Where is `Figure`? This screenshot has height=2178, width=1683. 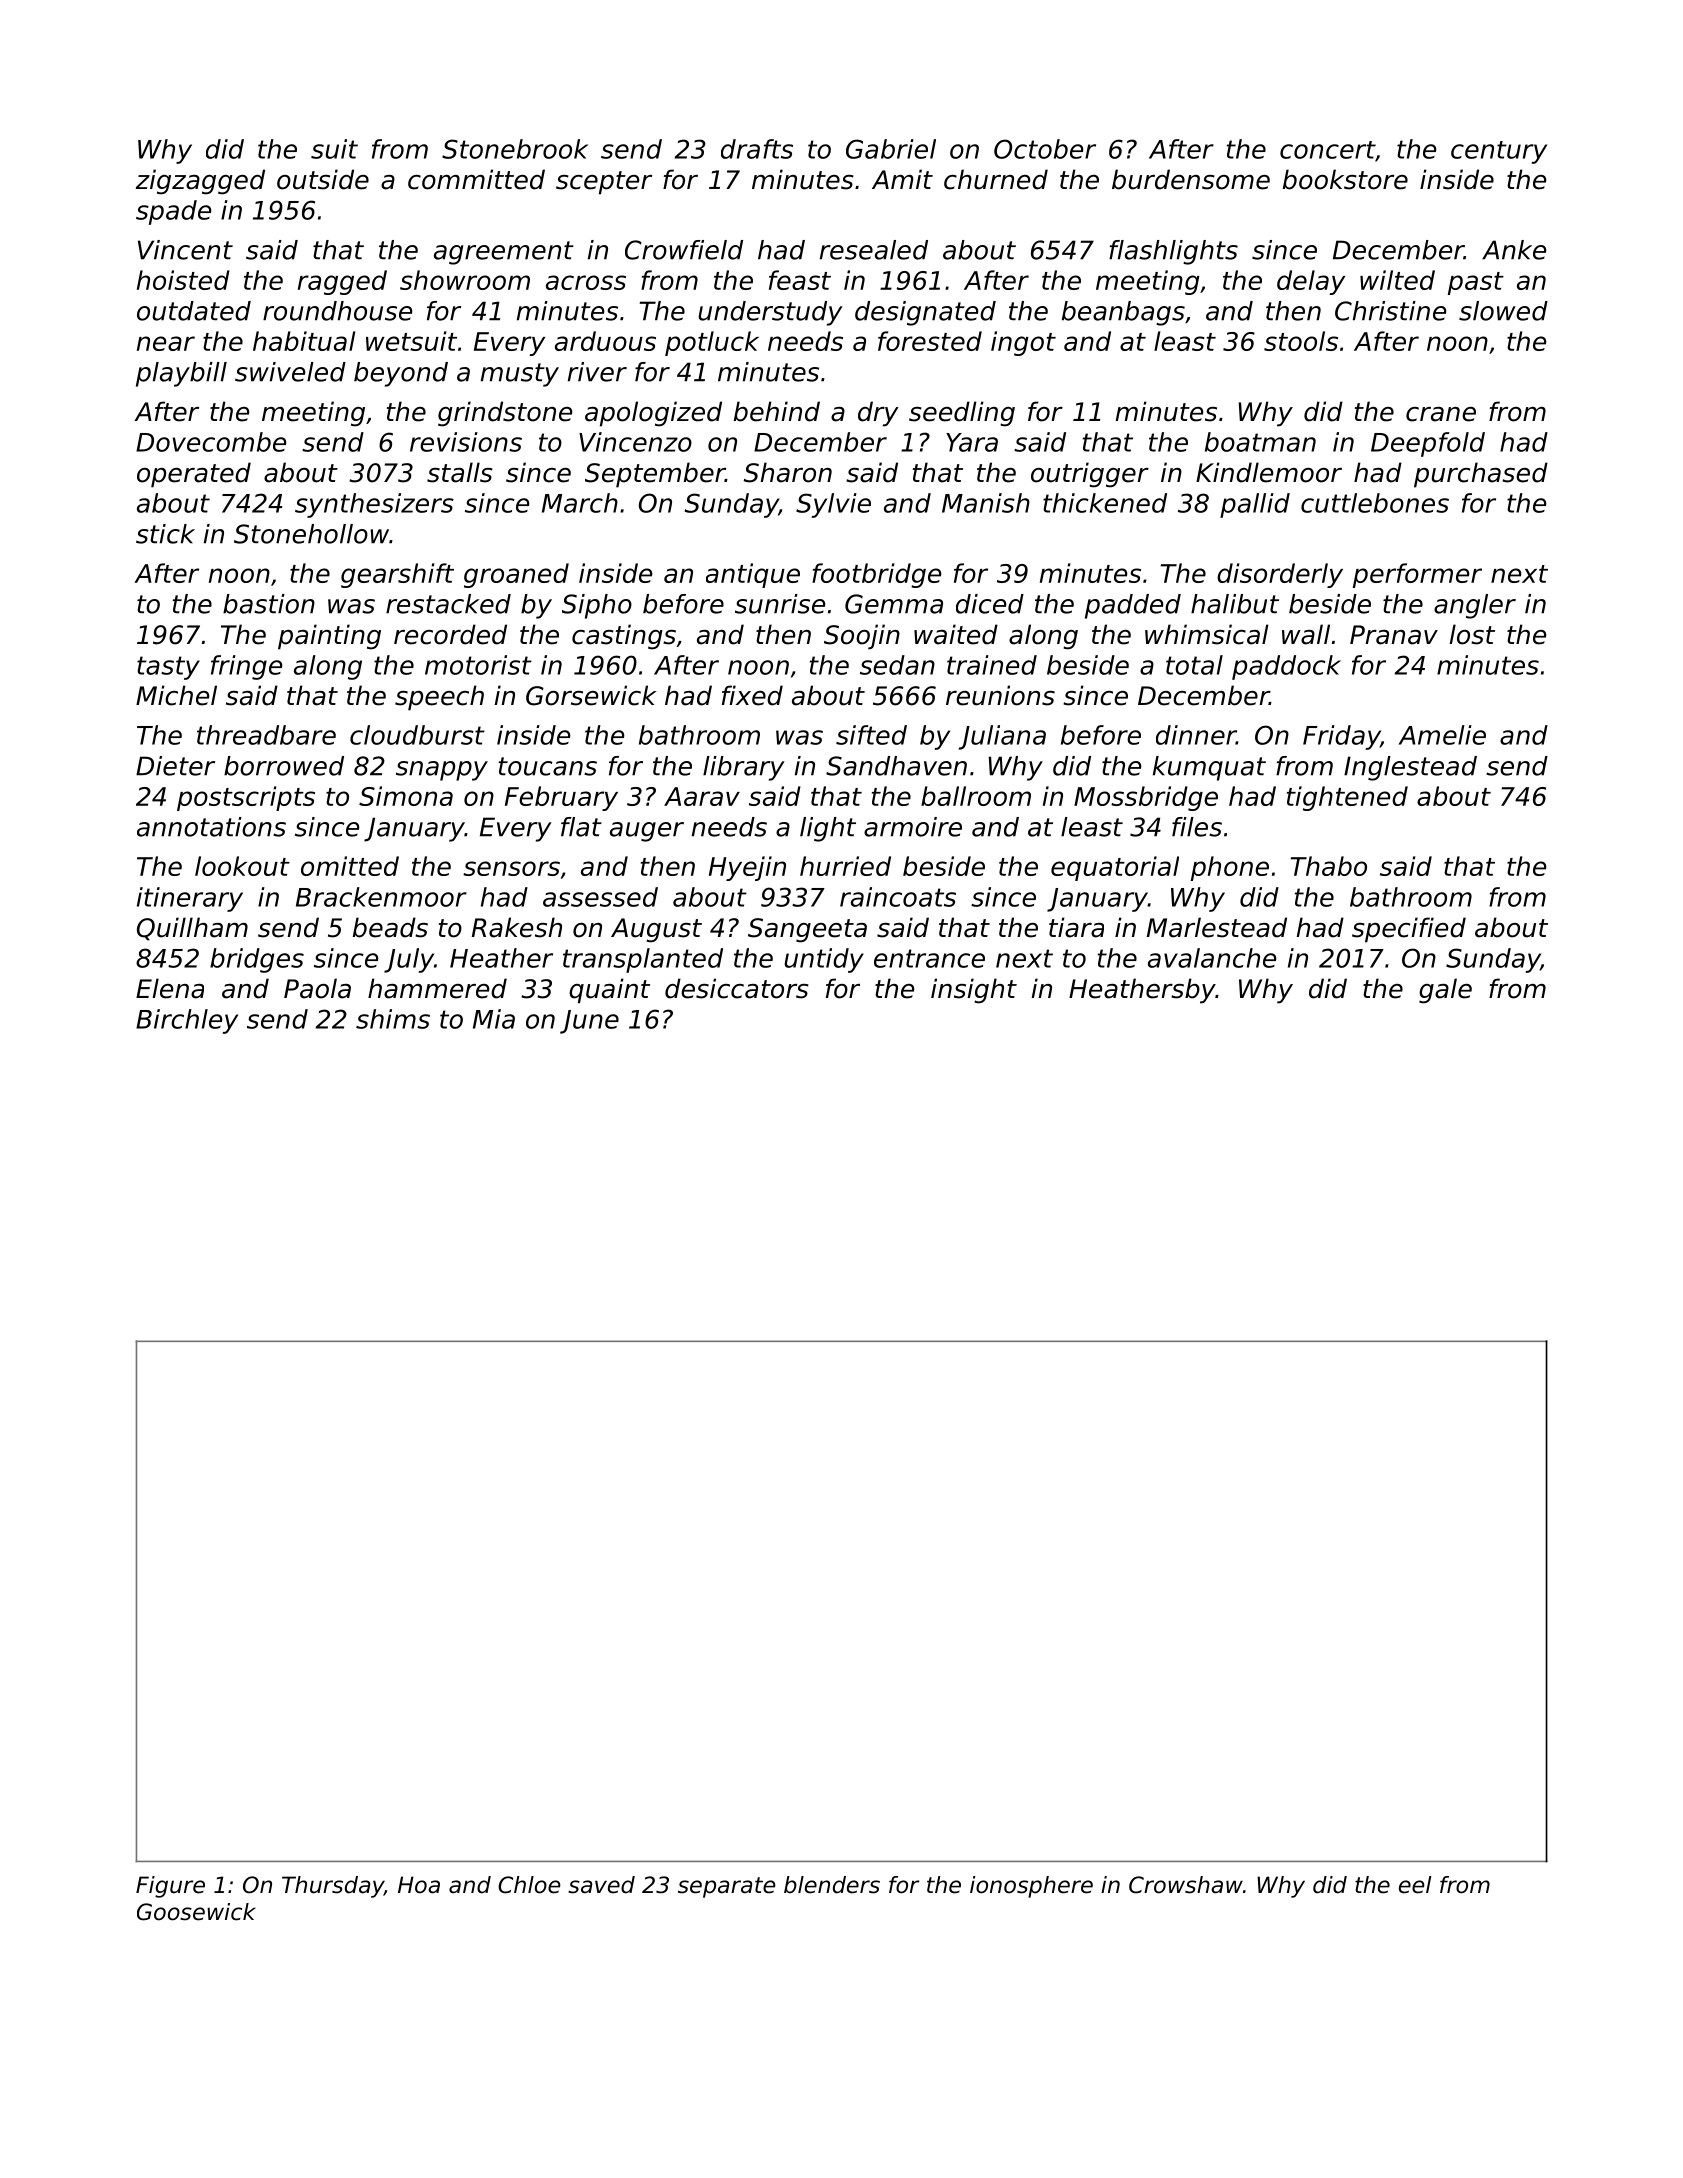
Figure is located at coordinates (170, 1887).
